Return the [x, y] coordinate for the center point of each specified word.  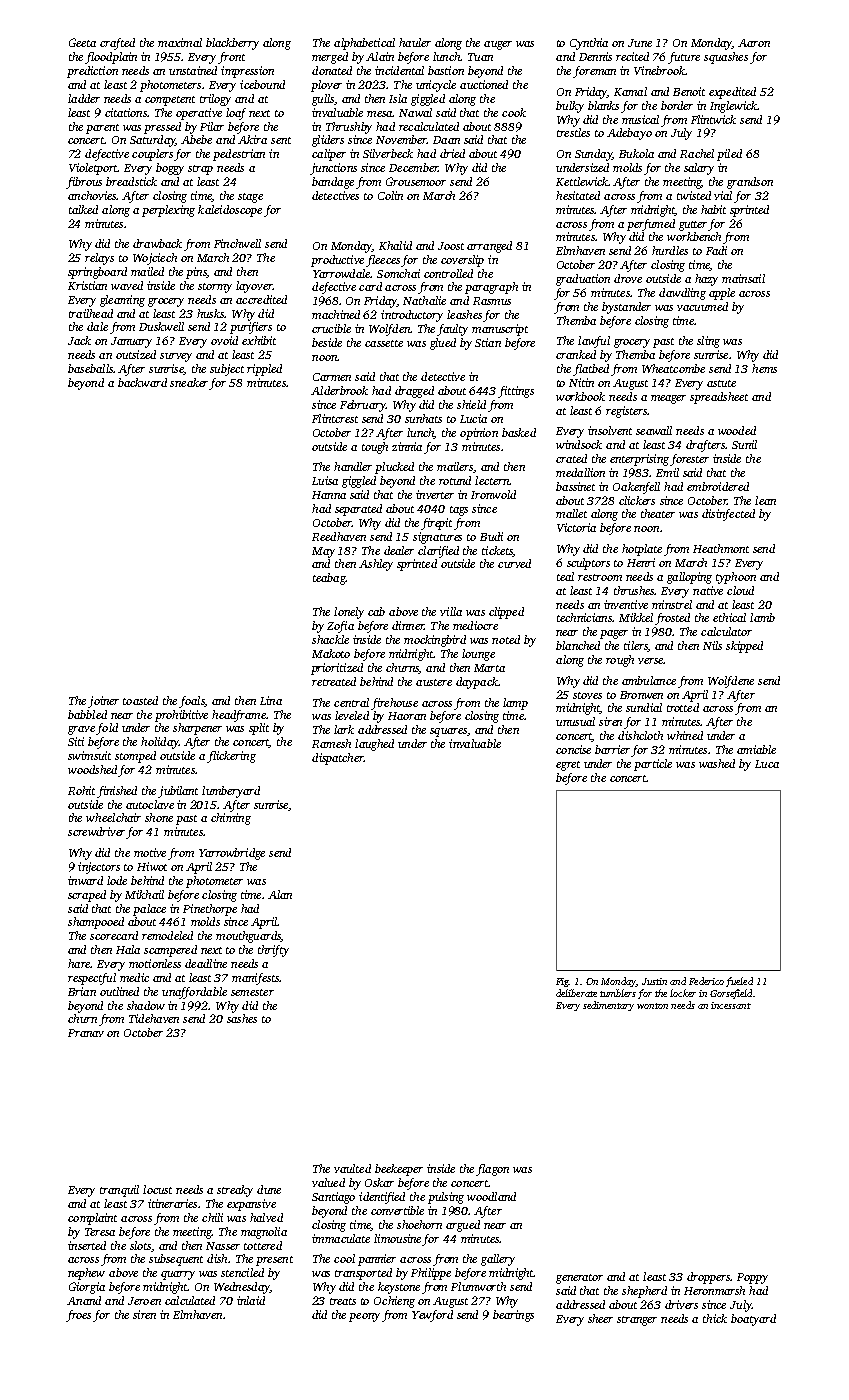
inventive [626, 604]
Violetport [93, 169]
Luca [767, 764]
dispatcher [338, 759]
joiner [103, 702]
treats [343, 1301]
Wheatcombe [673, 368]
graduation [583, 280]
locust [157, 1189]
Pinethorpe [210, 910]
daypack [477, 683]
